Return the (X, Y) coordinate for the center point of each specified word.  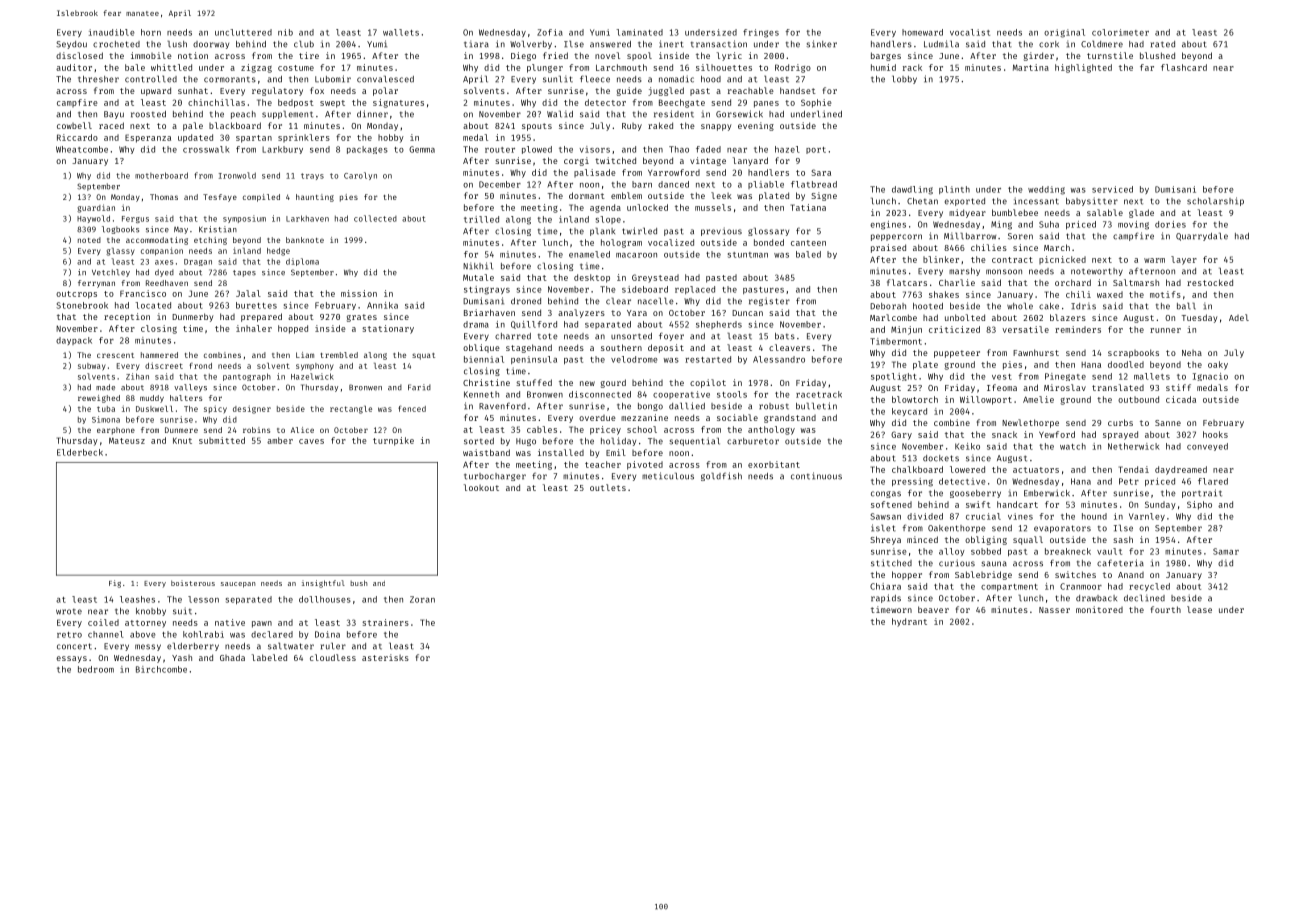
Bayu (114, 115)
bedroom (96, 669)
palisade (594, 173)
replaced (695, 290)
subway (92, 367)
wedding (1046, 190)
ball (1186, 306)
